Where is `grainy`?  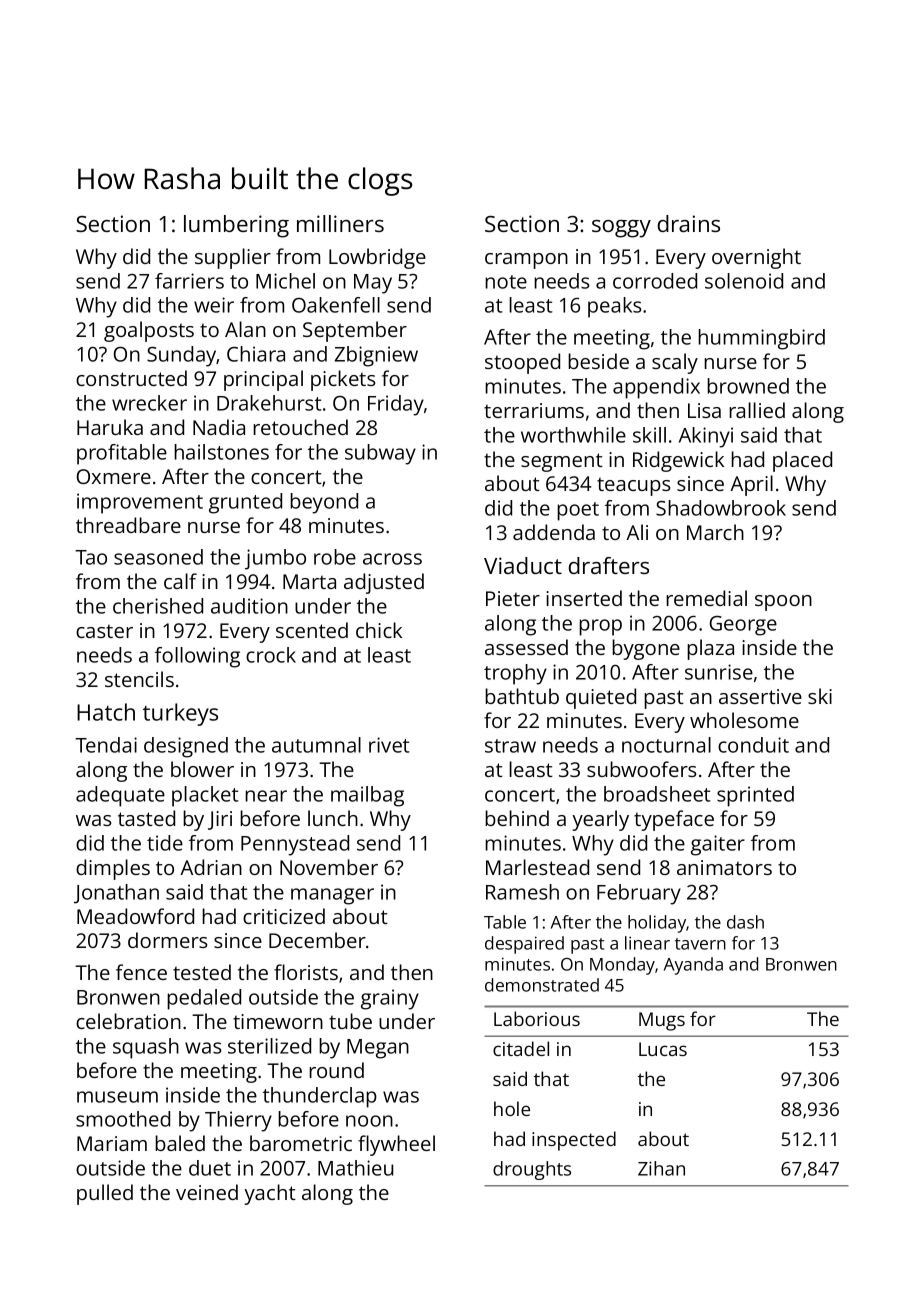
grainy is located at coordinates (390, 999).
